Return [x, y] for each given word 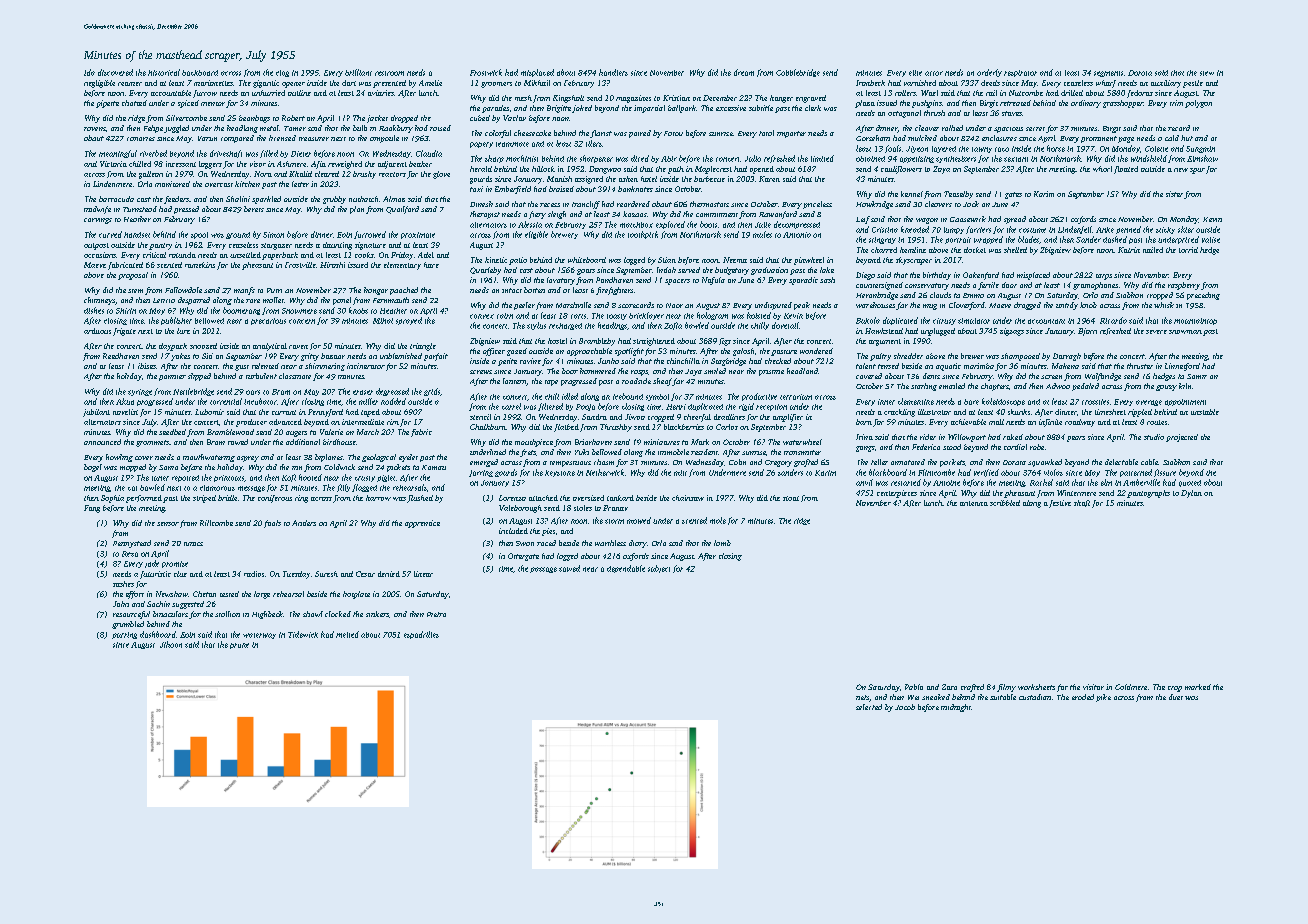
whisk [1164, 305]
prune [239, 646]
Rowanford [778, 215]
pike [1103, 698]
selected [869, 707]
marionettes [213, 83]
